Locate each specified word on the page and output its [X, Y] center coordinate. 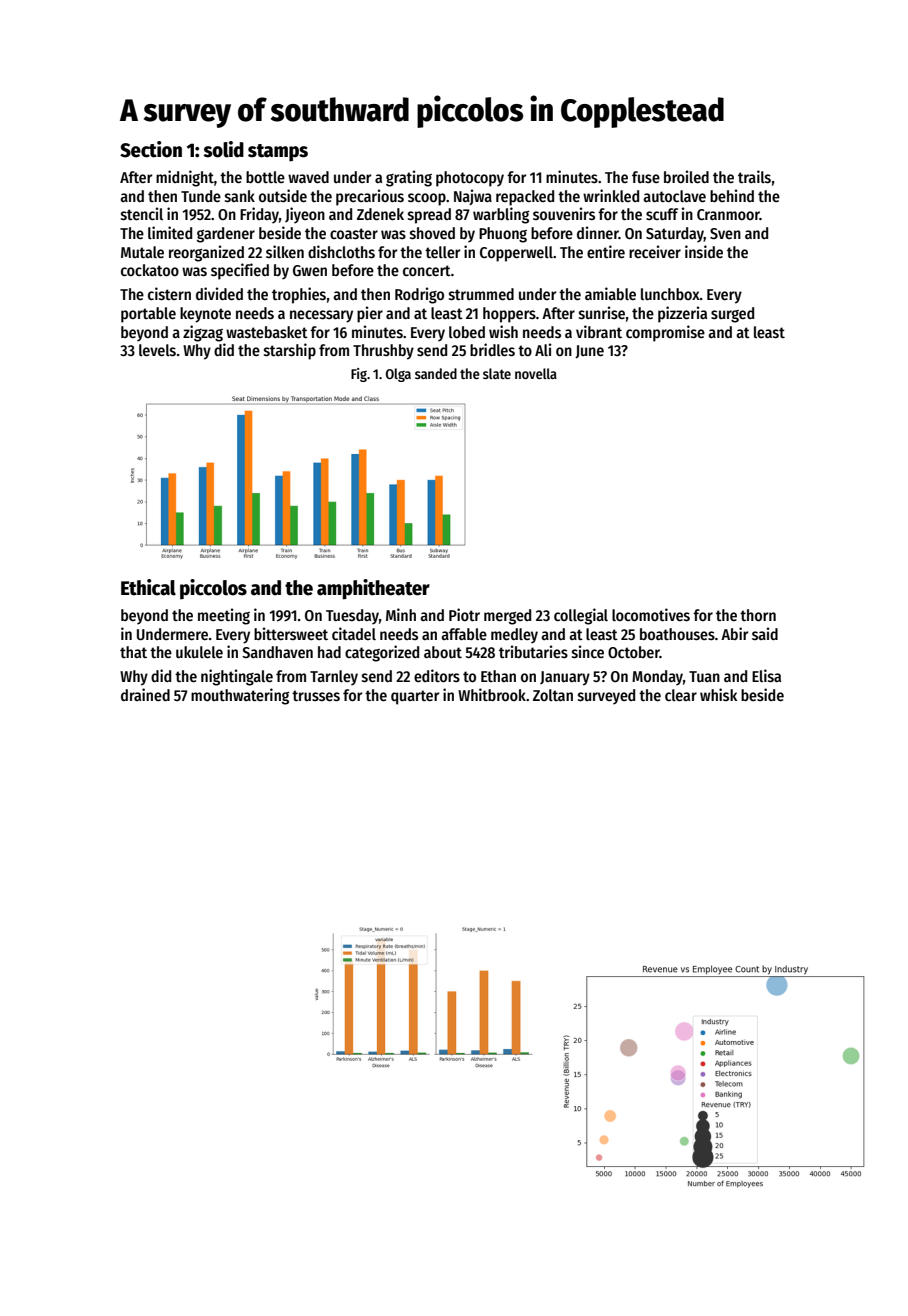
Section [151, 149]
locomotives [651, 615]
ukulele [199, 652]
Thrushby [383, 352]
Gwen [310, 270]
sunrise [602, 313]
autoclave [674, 196]
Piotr [464, 614]
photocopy [470, 179]
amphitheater [373, 589]
